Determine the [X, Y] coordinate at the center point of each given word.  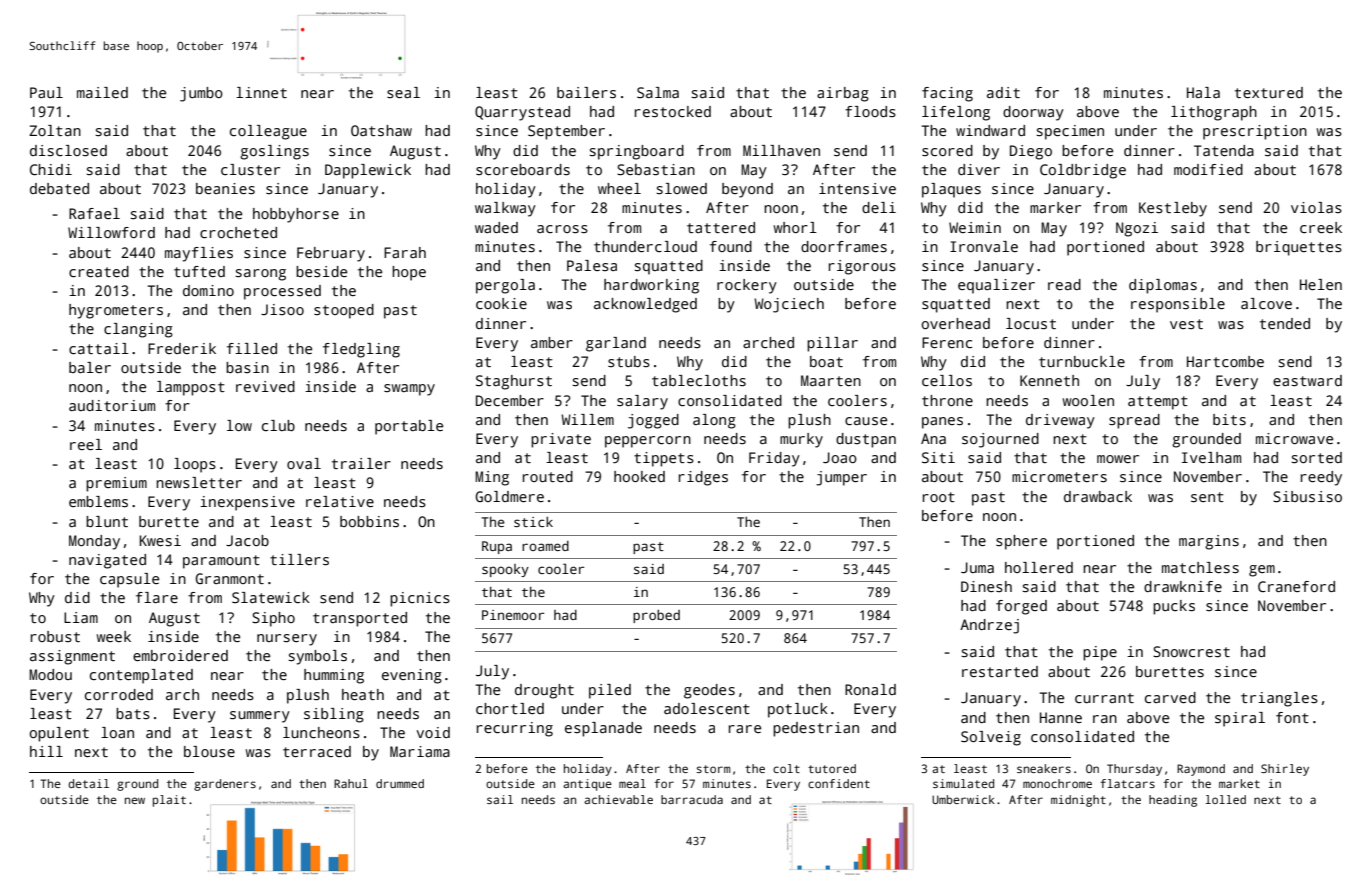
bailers [586, 92]
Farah [405, 252]
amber [552, 342]
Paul [46, 92]
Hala [1203, 92]
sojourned [1000, 440]
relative [340, 501]
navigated [107, 561]
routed [548, 476]
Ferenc [947, 342]
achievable [618, 799]
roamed [545, 546]
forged [1021, 607]
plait [169, 801]
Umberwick [963, 799]
